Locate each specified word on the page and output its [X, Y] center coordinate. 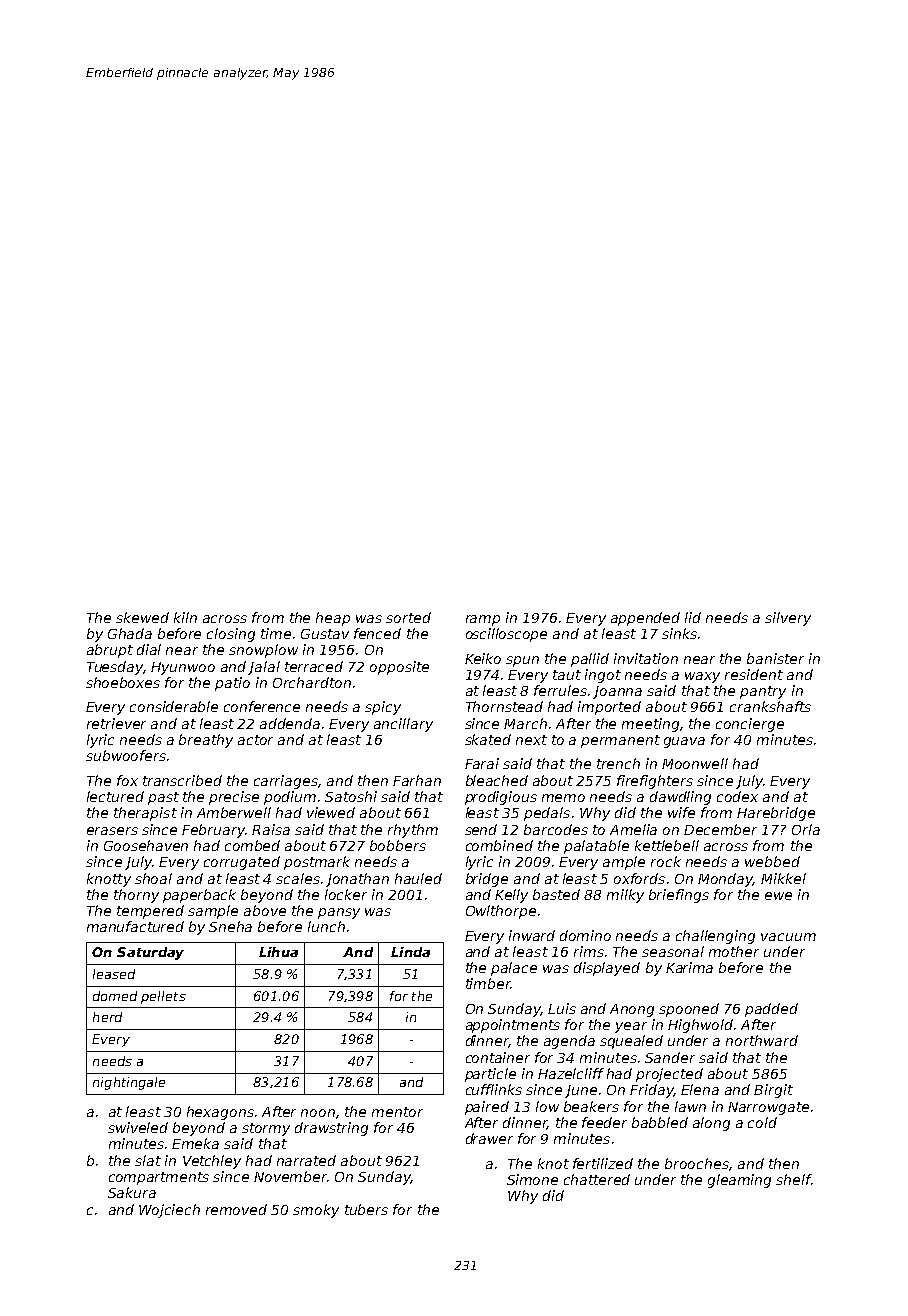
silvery [788, 619]
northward [762, 1040]
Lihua [278, 952]
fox [127, 780]
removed [236, 1209]
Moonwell [695, 763]
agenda [569, 1042]
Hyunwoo [183, 668]
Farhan [417, 780]
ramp [483, 620]
